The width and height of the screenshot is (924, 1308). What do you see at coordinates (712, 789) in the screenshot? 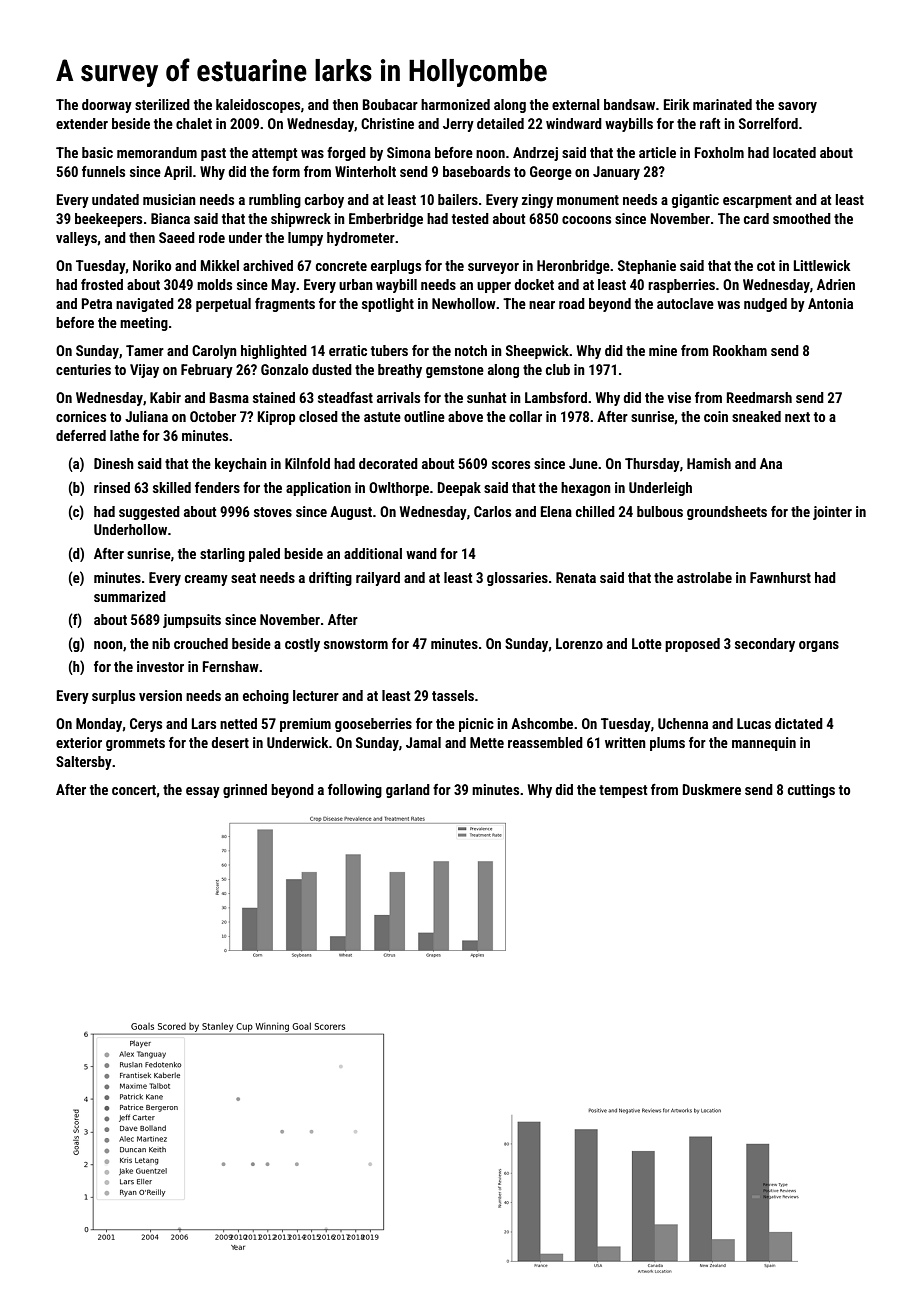
I see `Duskmere` at bounding box center [712, 789].
